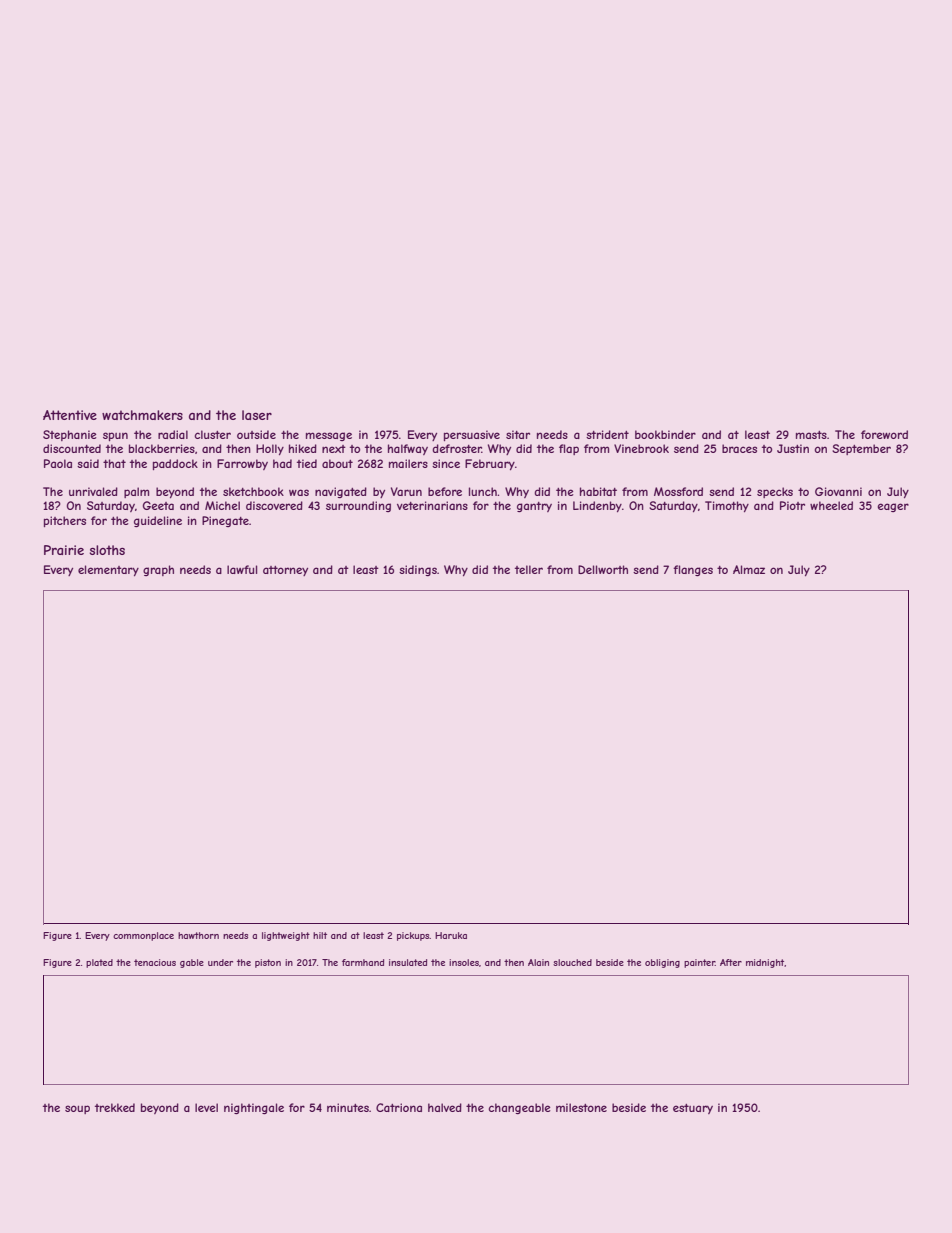  I want to click on about, so click(337, 463).
